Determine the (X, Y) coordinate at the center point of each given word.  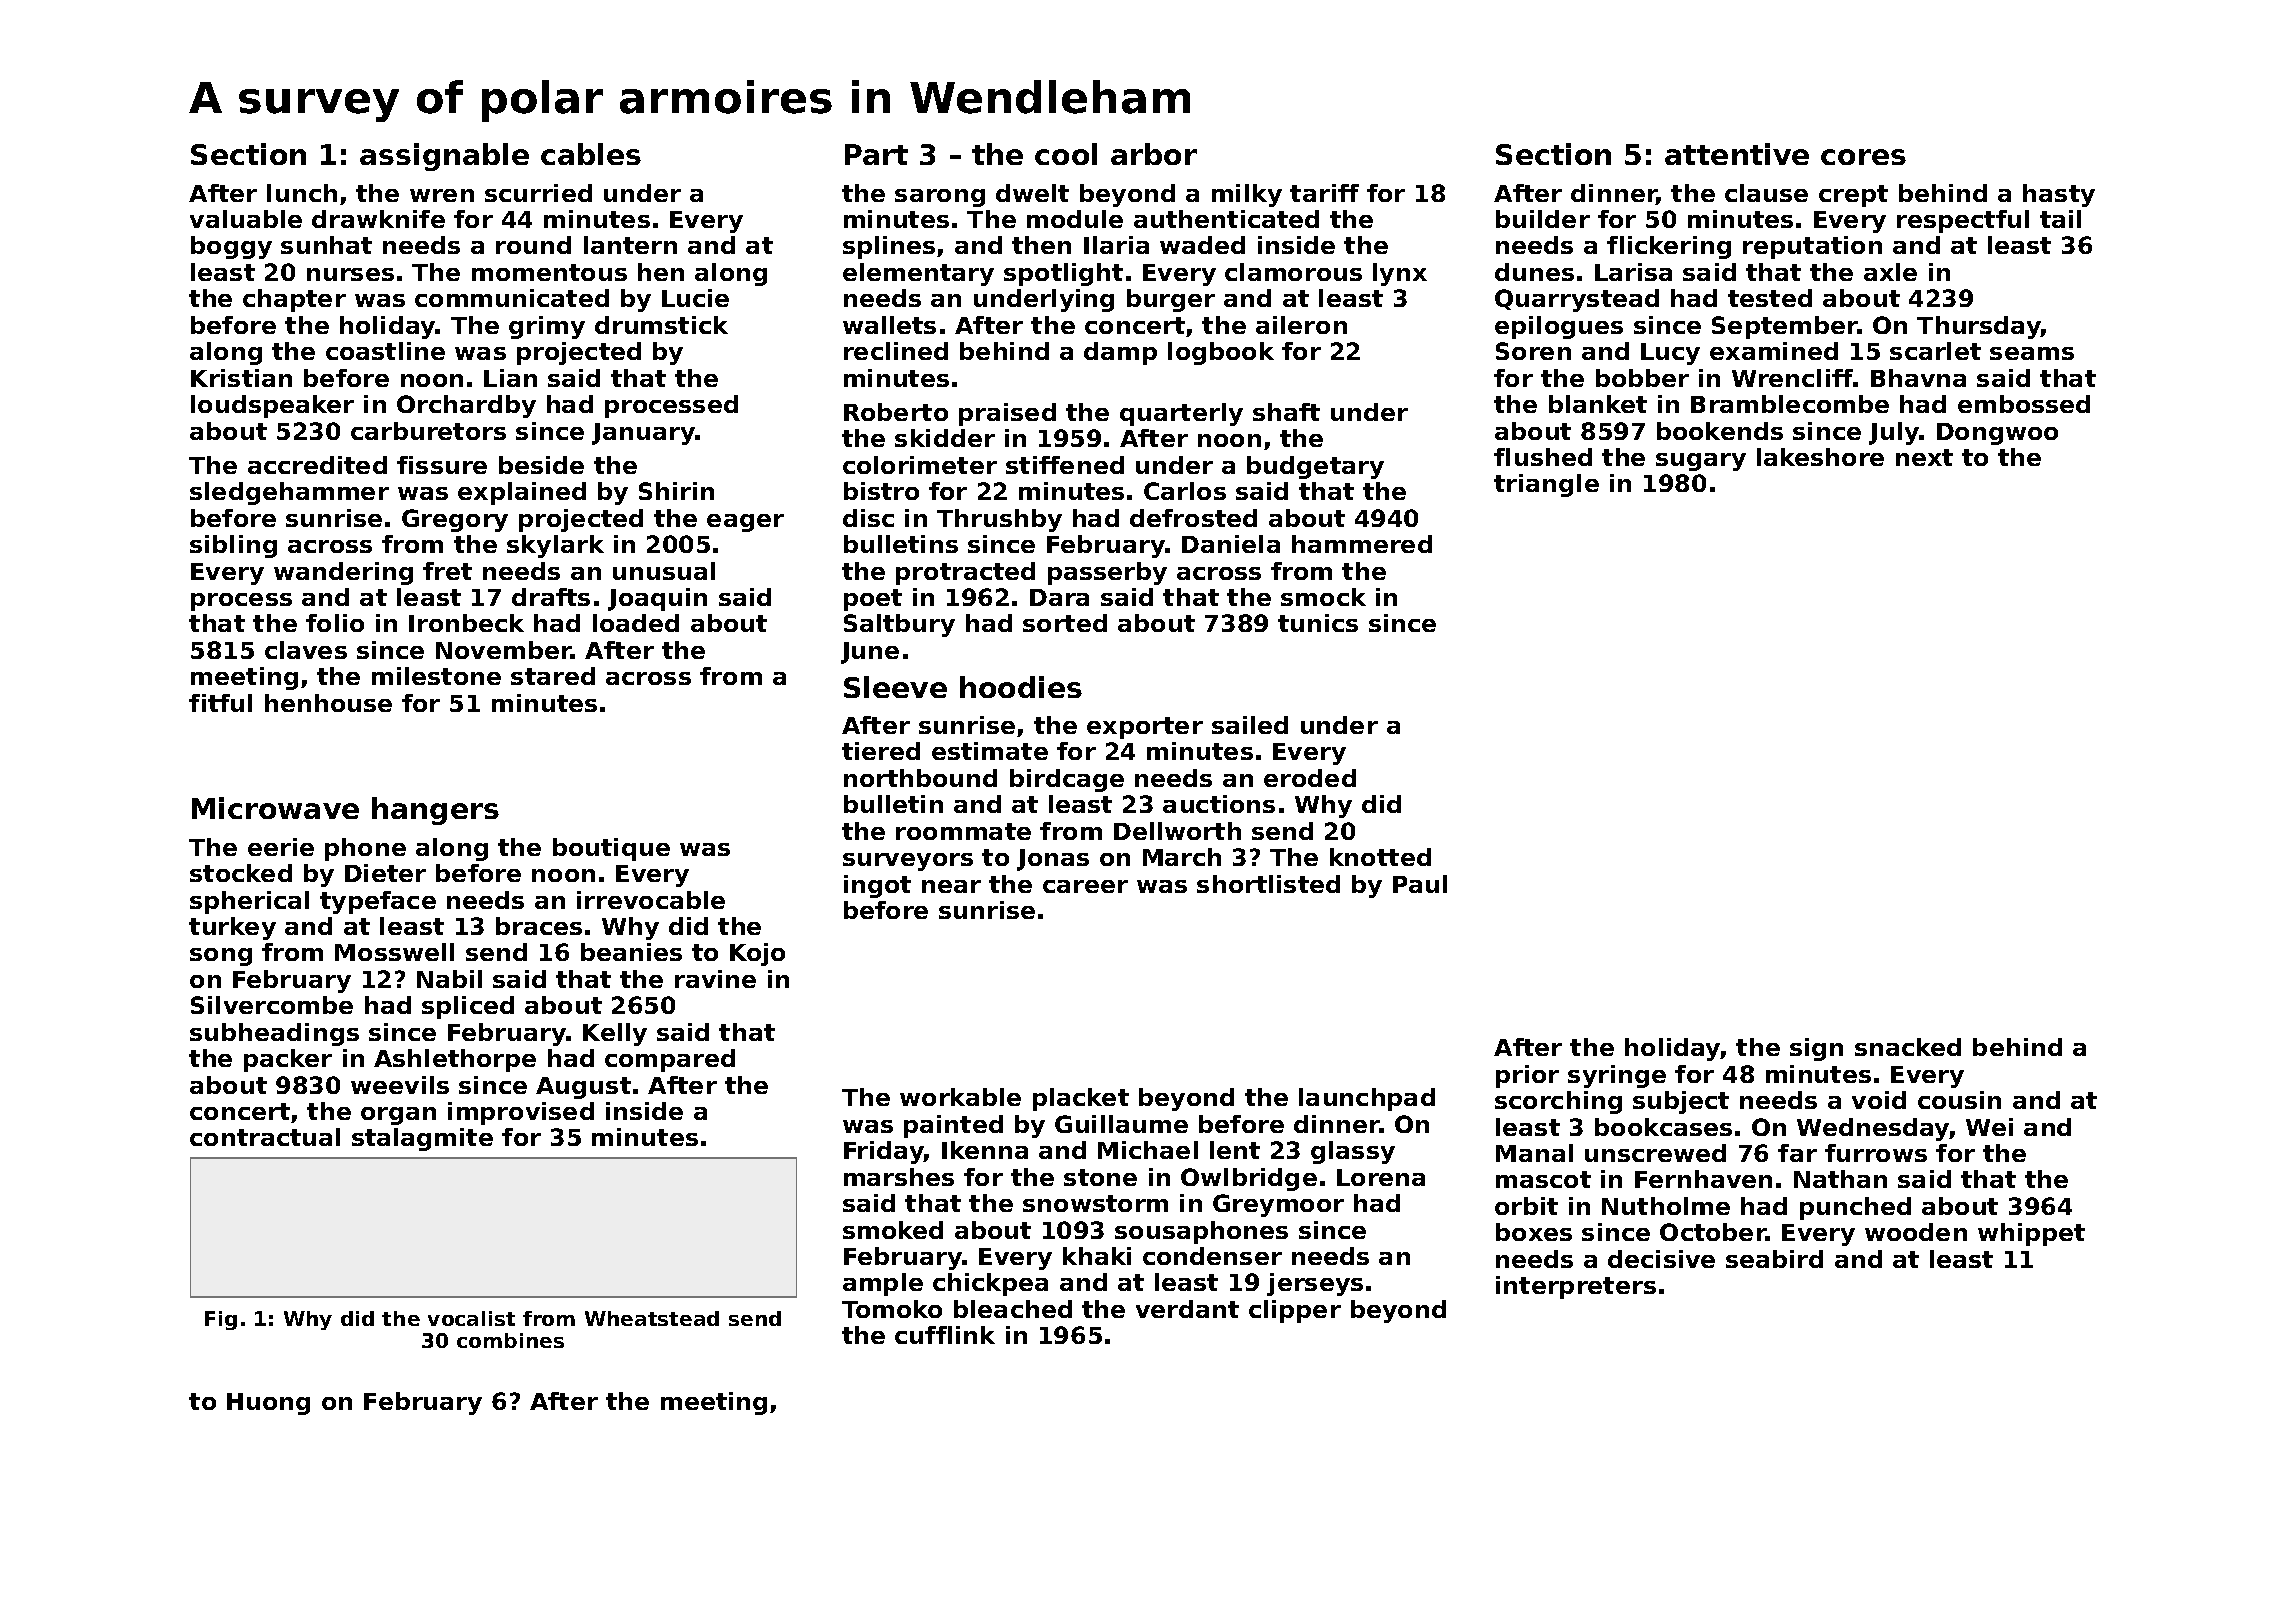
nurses (350, 274)
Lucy (1670, 354)
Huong (268, 1404)
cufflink (945, 1335)
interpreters (1576, 1287)
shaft (1286, 412)
